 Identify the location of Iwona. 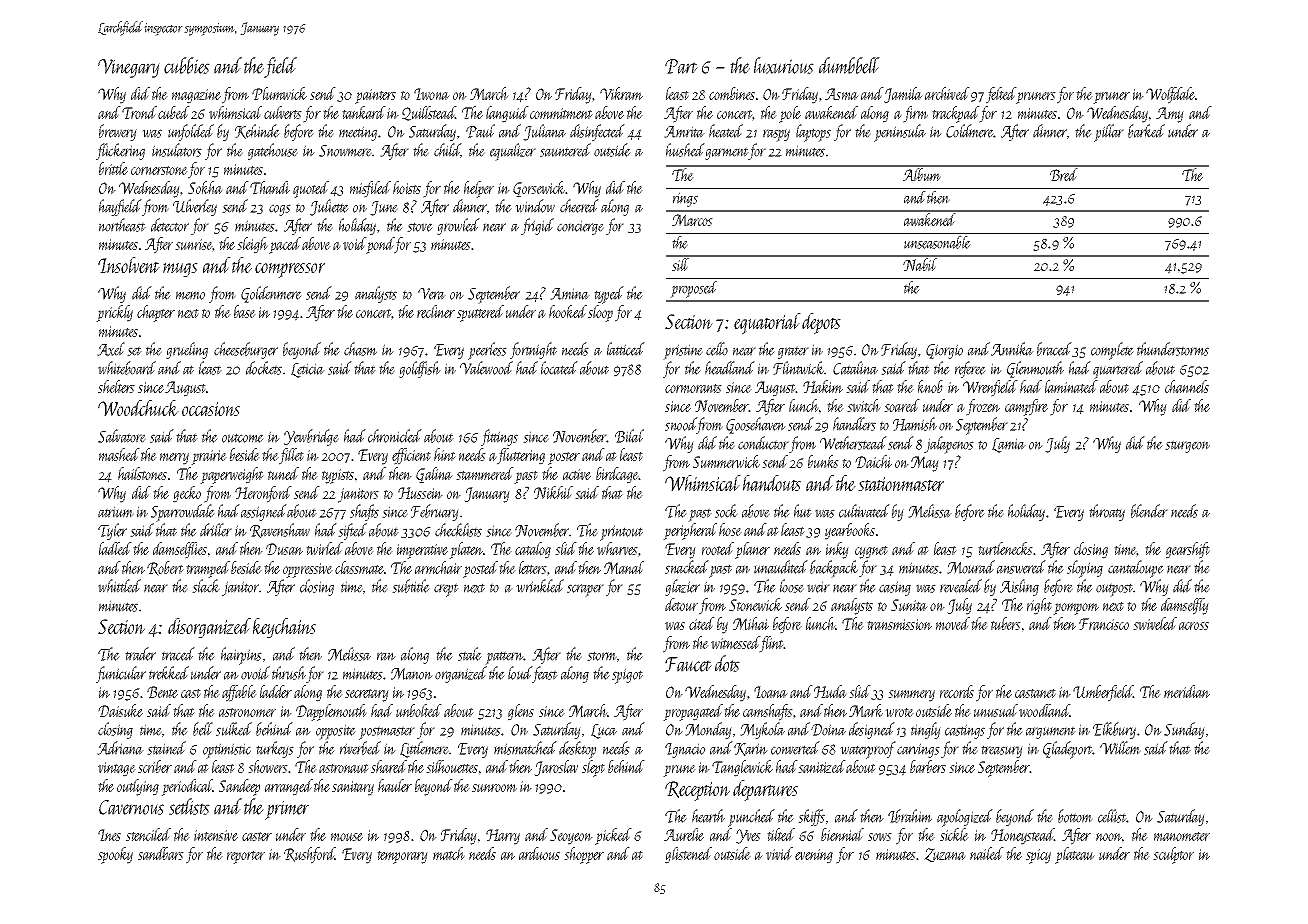
(432, 94).
